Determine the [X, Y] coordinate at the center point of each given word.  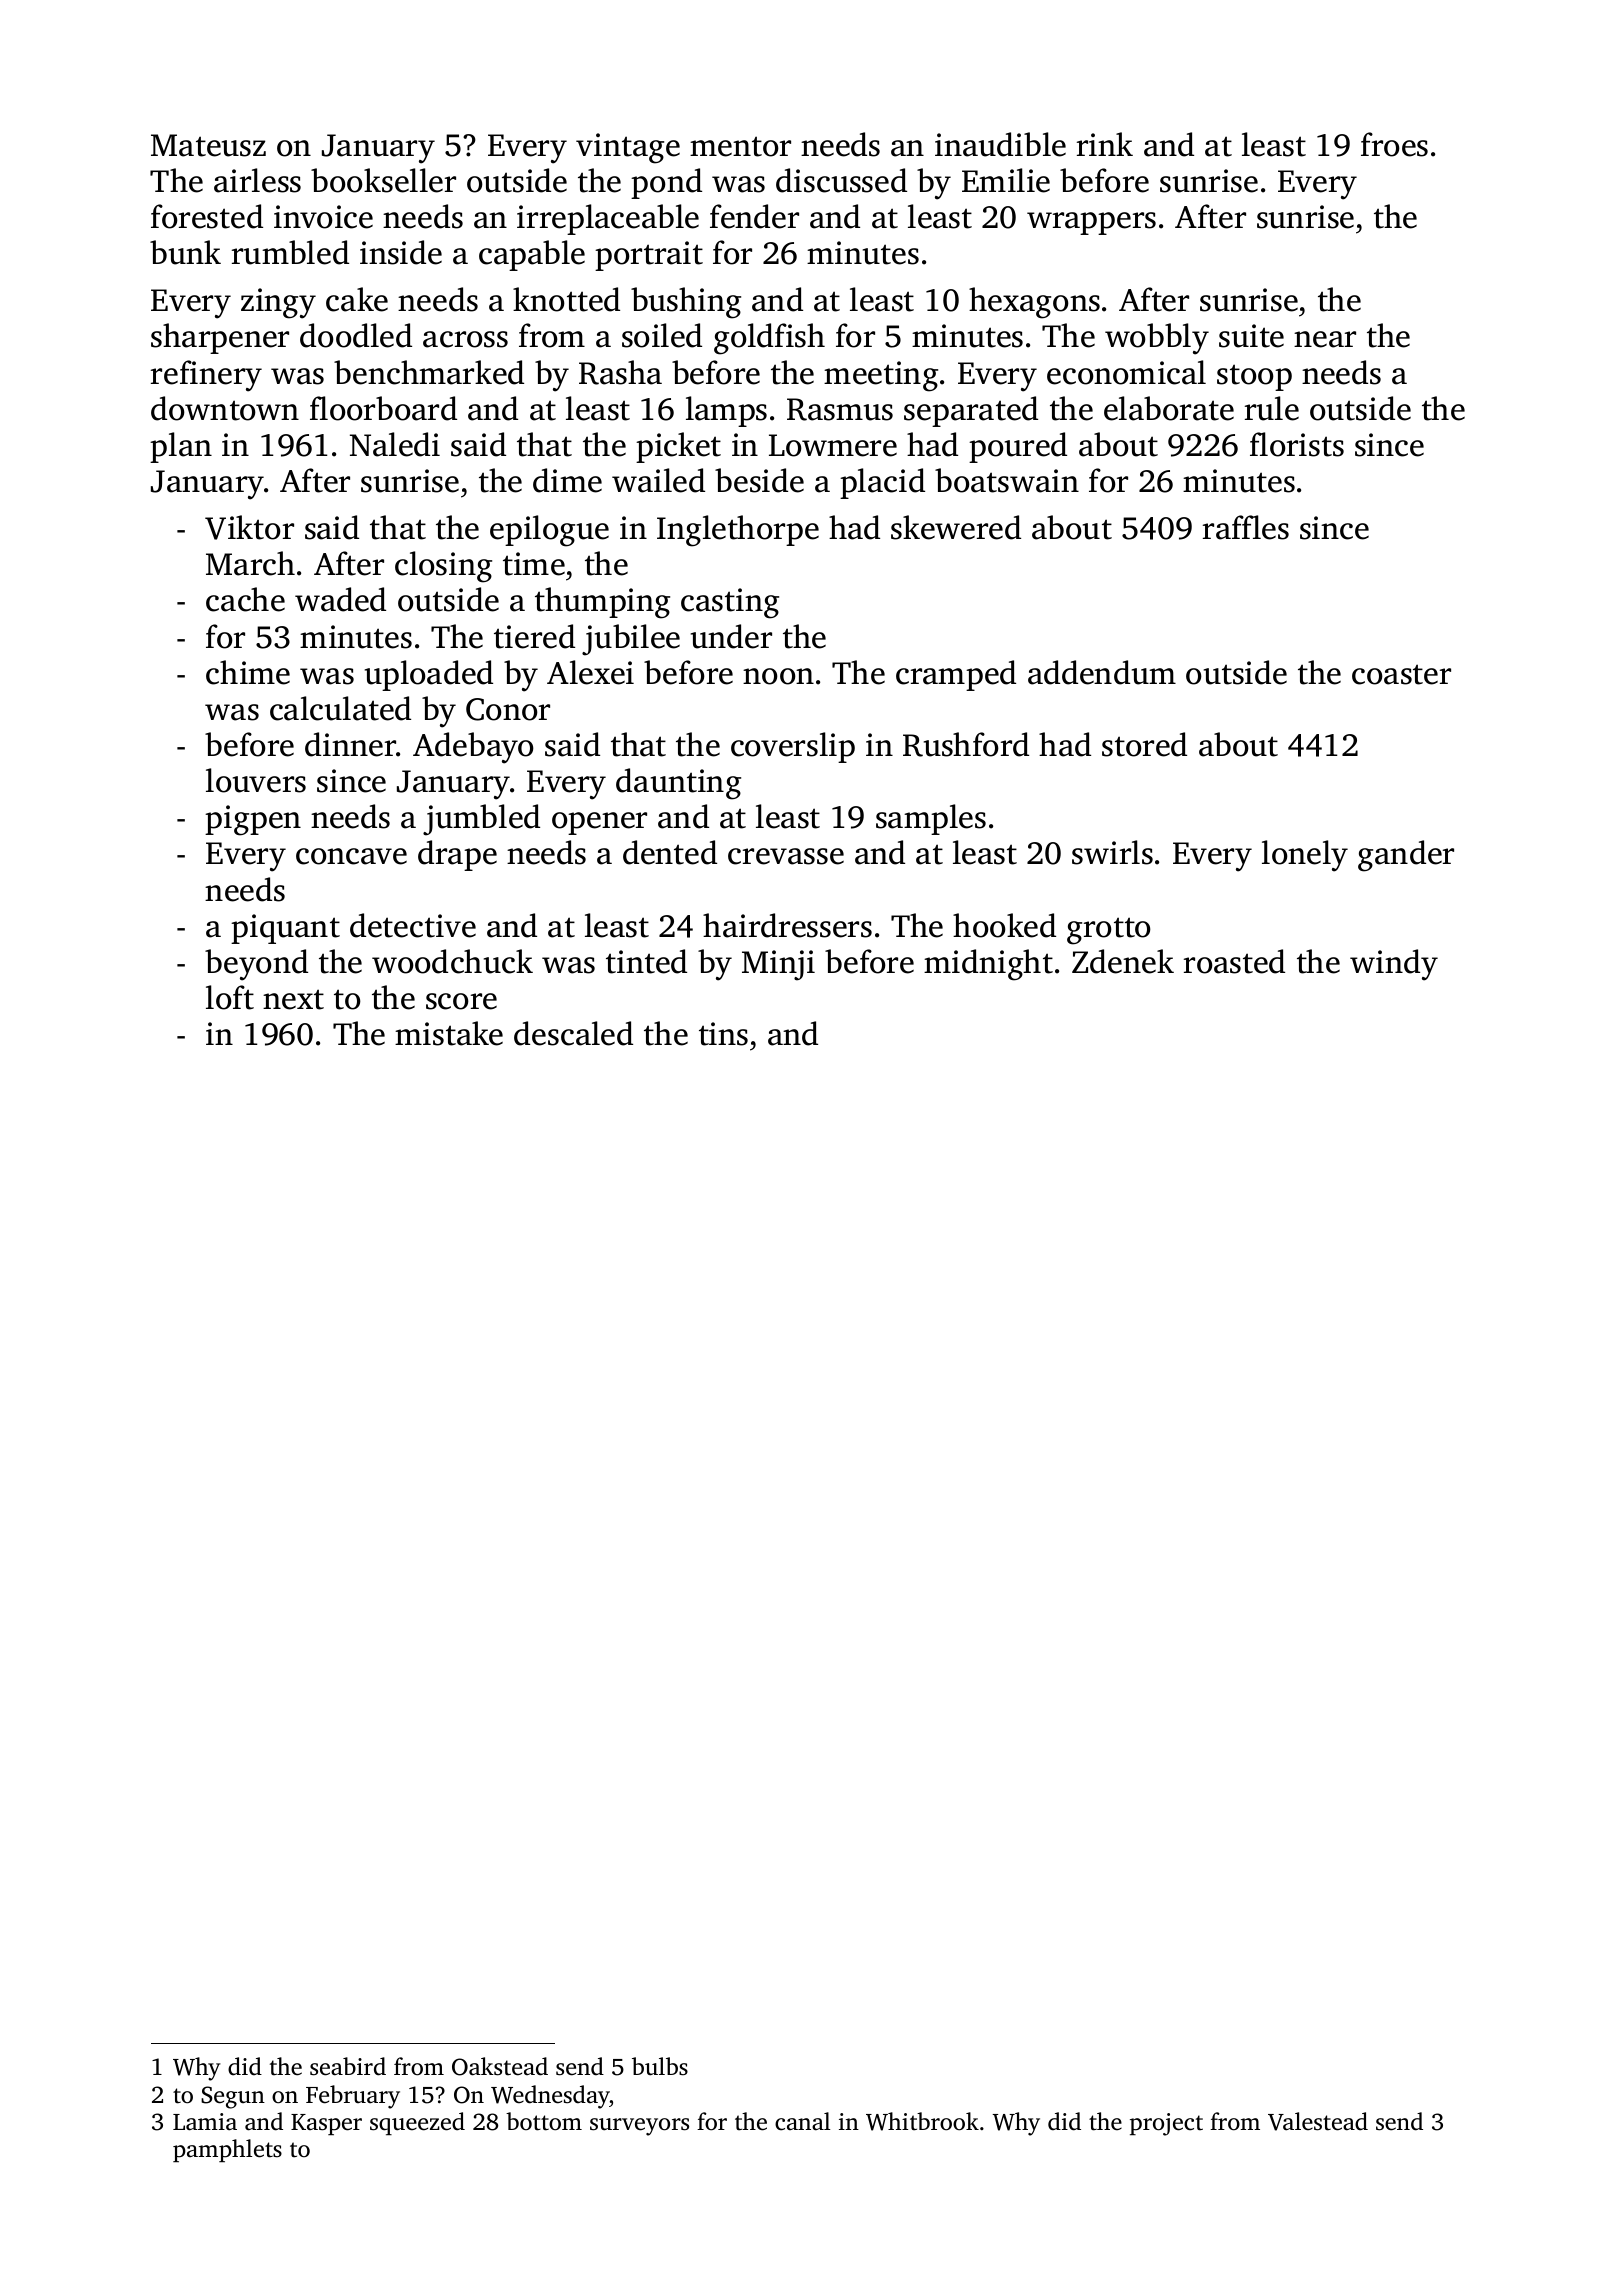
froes [1394, 144]
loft [230, 997]
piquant [285, 929]
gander [1406, 856]
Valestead [1318, 2121]
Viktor [249, 527]
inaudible [1000, 144]
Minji [778, 965]
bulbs [660, 2066]
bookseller [383, 180]
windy [1394, 965]
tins [723, 1034]
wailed [658, 480]
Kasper [326, 2124]
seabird [348, 2066]
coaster [1401, 674]
